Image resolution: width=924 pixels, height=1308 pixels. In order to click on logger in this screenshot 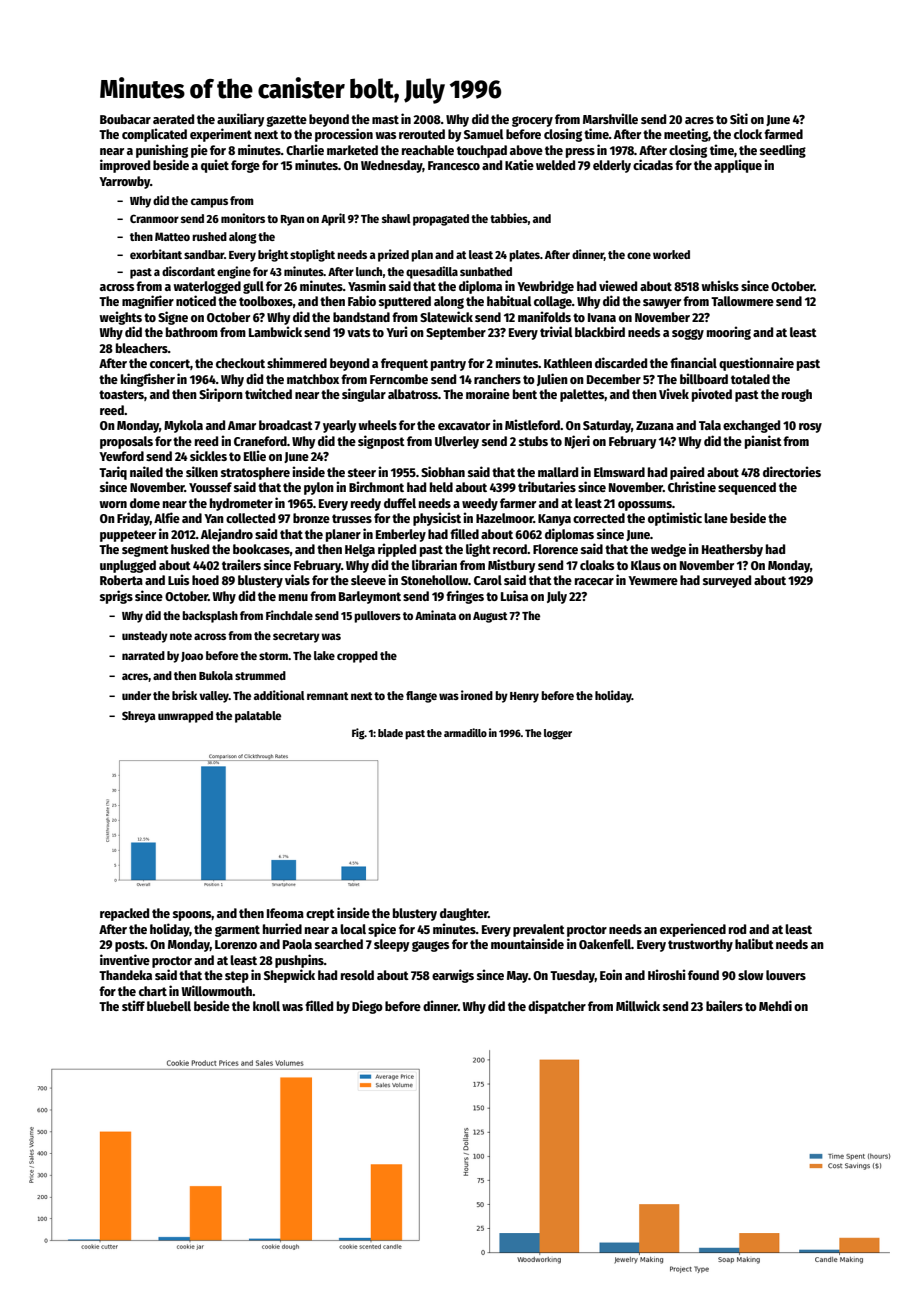, I will do `click(558, 734)`.
